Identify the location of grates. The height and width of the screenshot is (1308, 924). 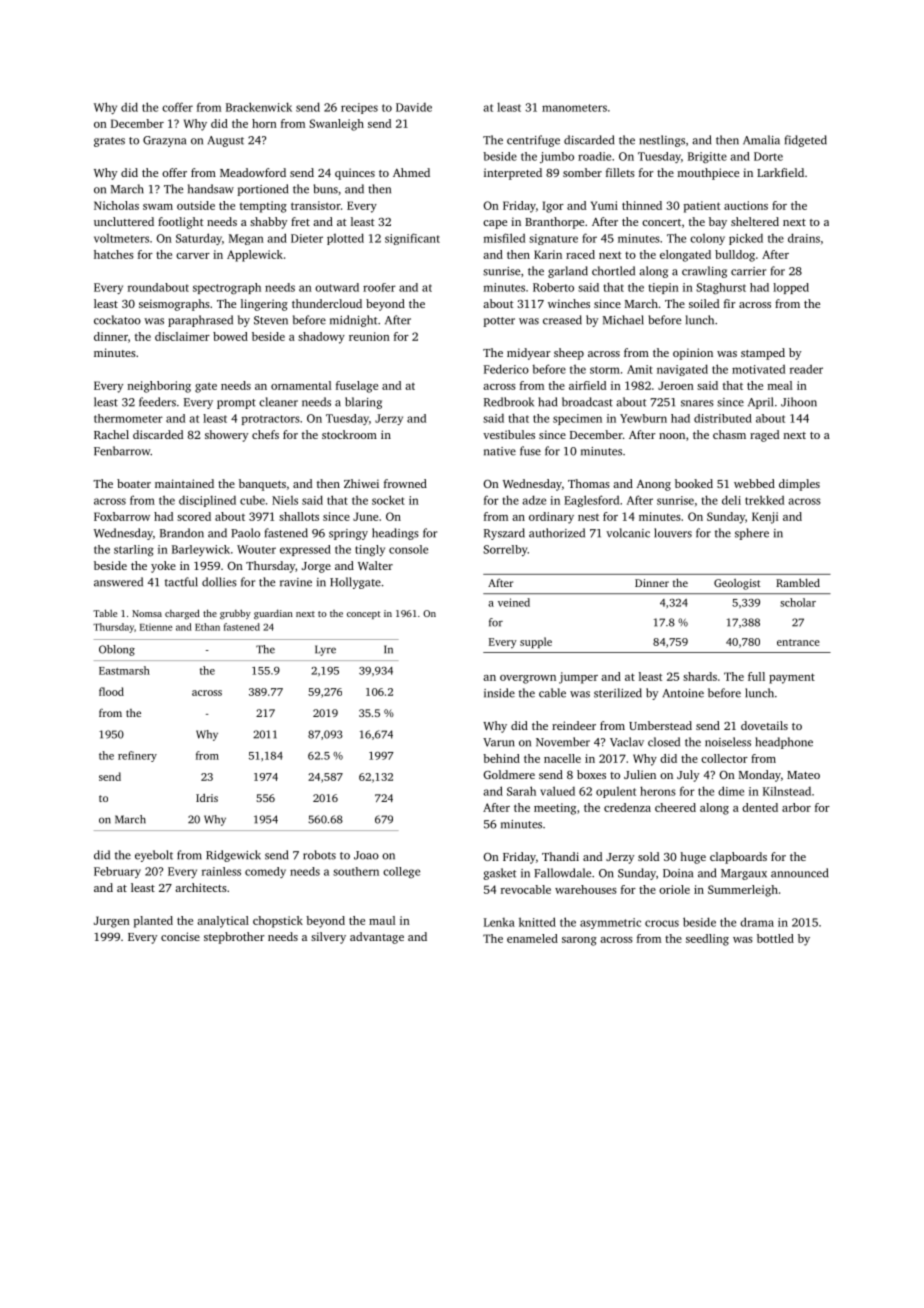
(109, 142).
